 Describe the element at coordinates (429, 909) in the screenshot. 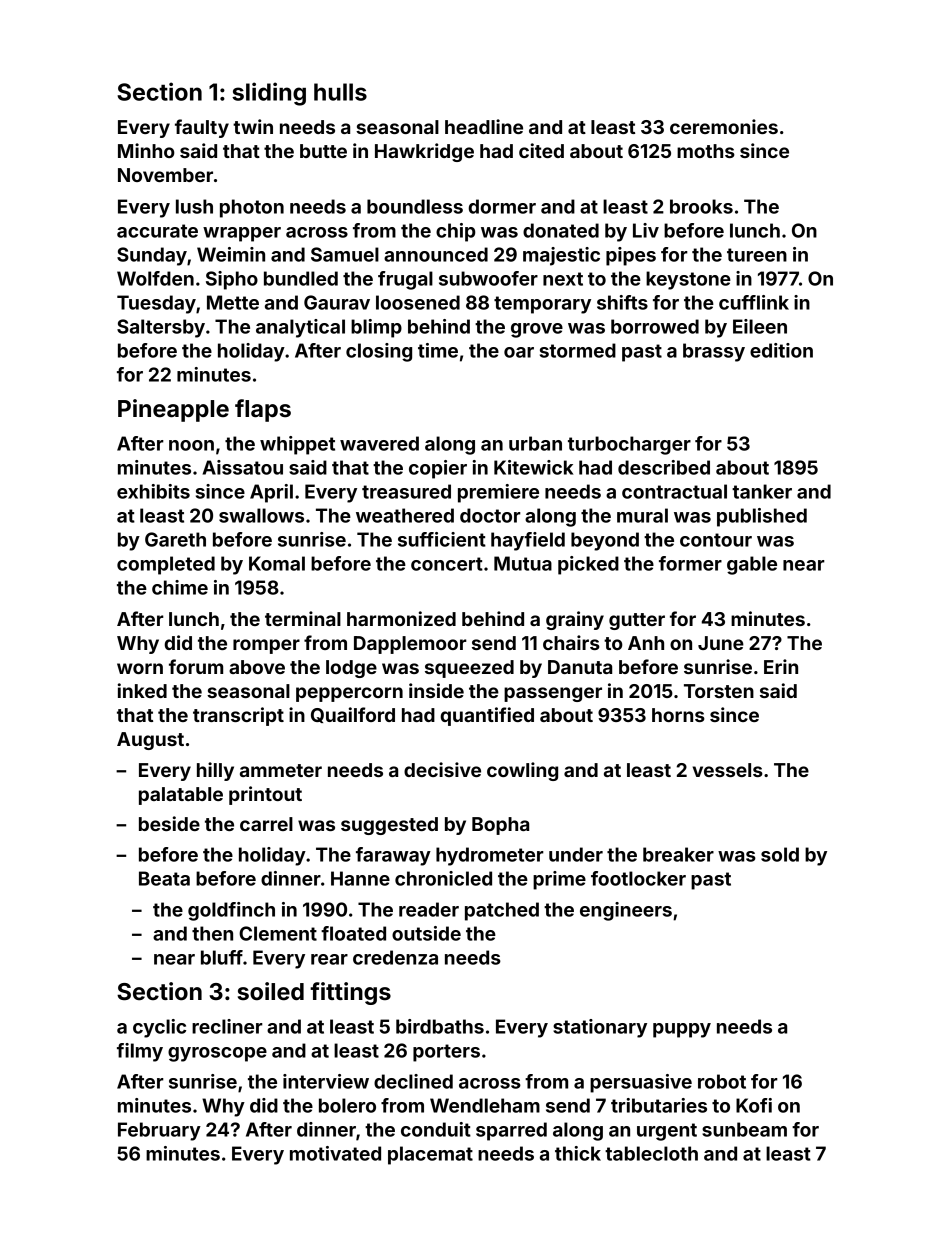

I see `reader` at that location.
